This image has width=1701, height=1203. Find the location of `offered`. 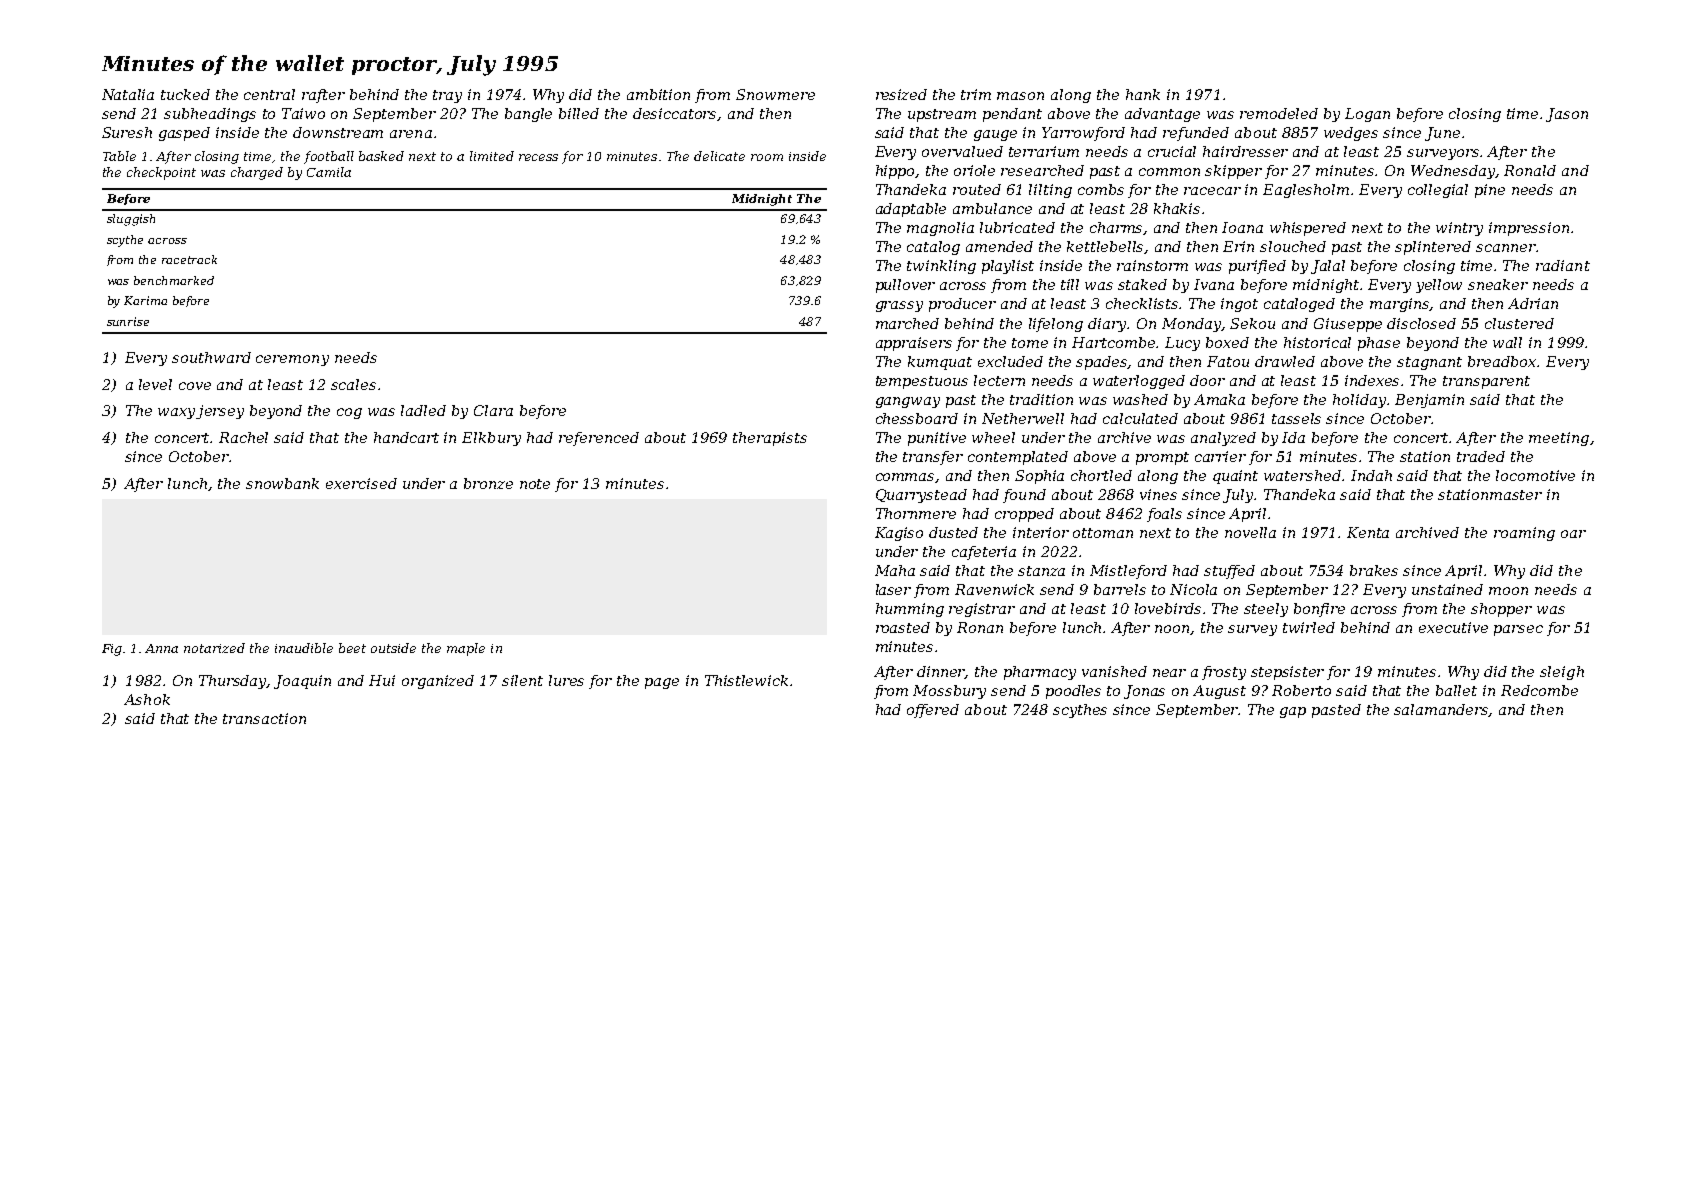

offered is located at coordinates (933, 711).
